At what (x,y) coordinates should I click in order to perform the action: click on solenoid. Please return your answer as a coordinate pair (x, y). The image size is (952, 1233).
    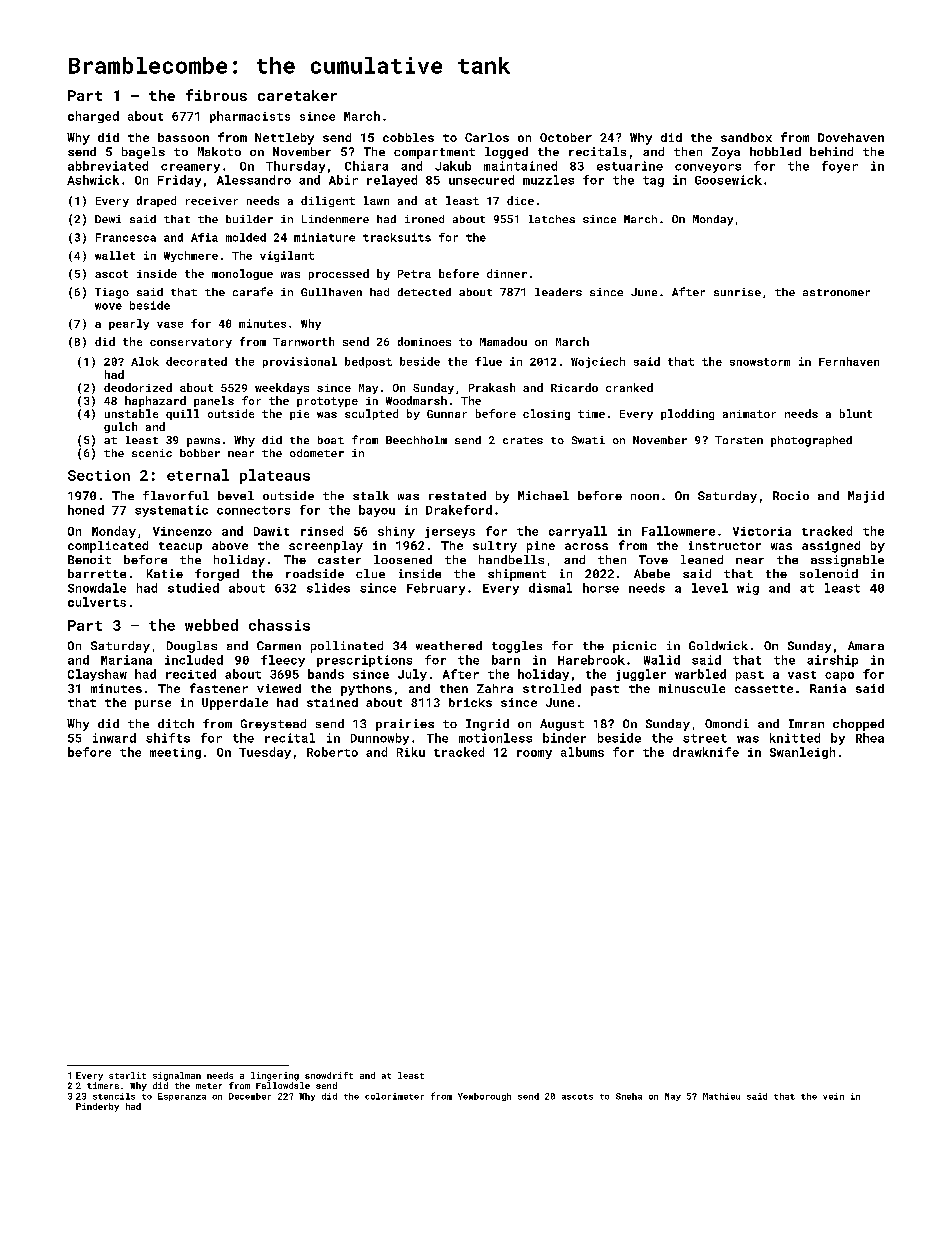
    Looking at the image, I should click on (829, 573).
